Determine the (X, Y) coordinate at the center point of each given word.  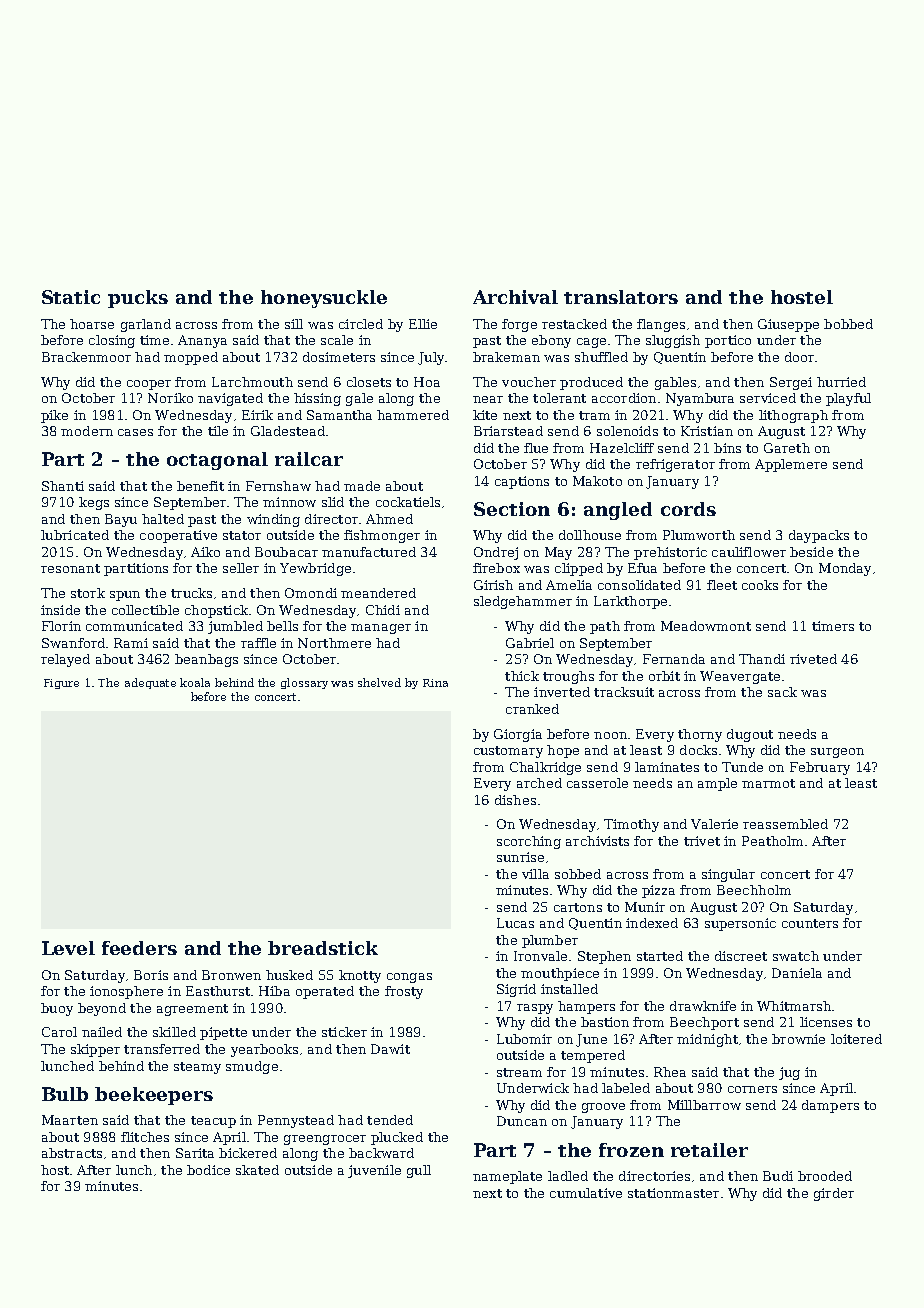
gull (419, 1171)
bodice (208, 1170)
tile (218, 431)
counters (810, 923)
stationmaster (673, 1193)
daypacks (819, 536)
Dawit (390, 1049)
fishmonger (382, 536)
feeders (139, 948)
